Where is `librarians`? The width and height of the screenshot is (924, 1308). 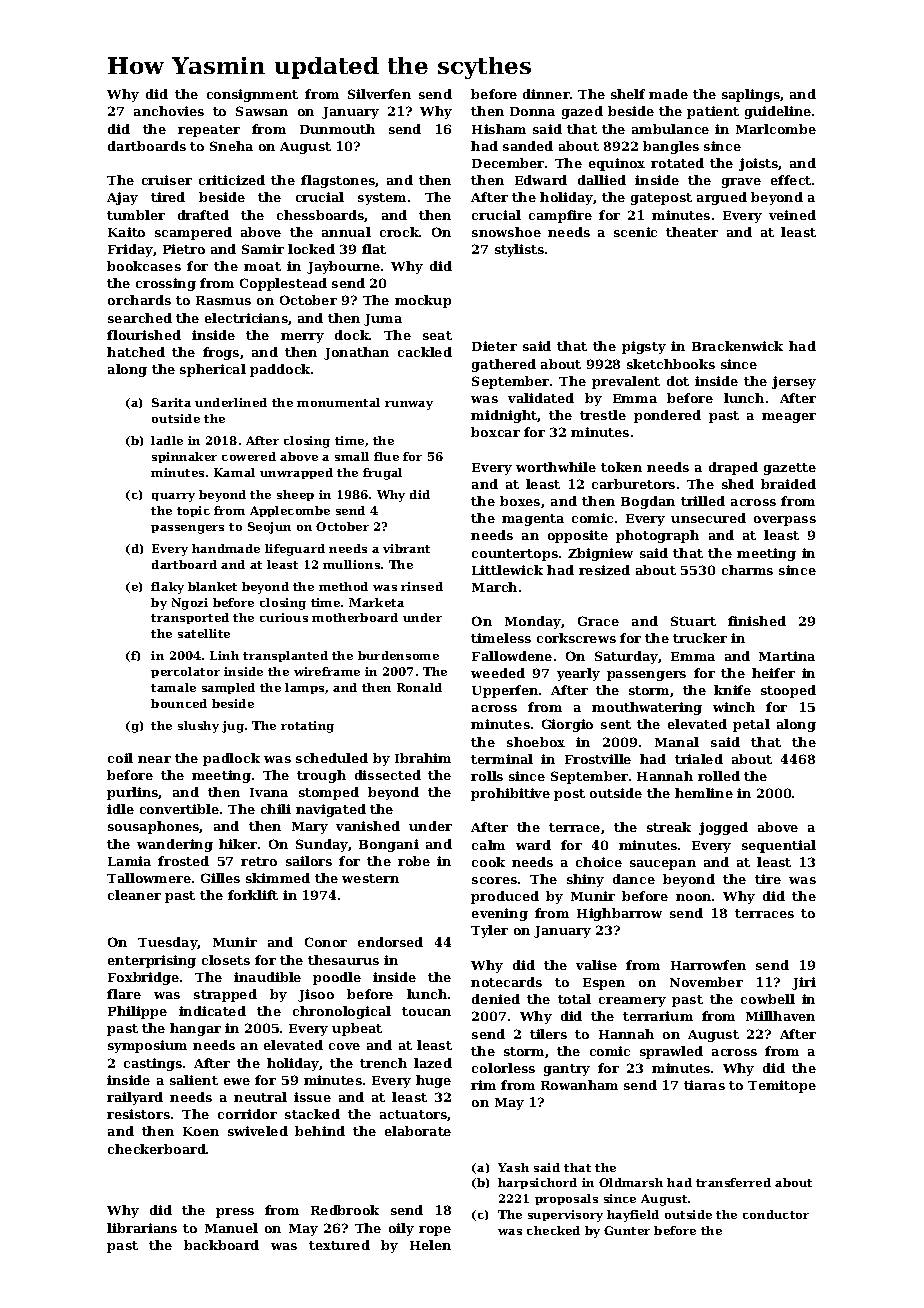
librarians is located at coordinates (142, 1228).
